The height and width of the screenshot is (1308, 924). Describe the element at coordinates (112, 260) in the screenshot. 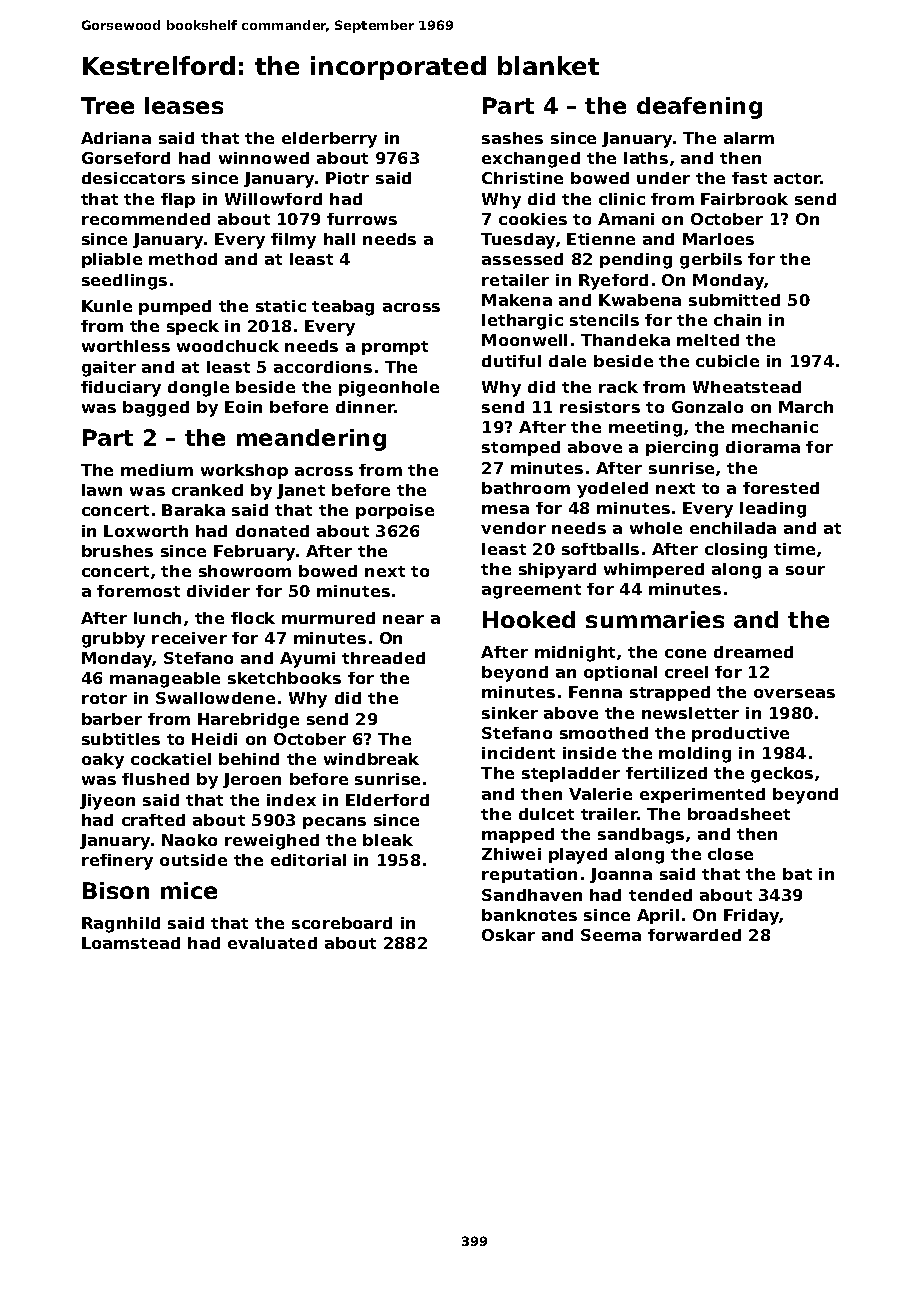

I see `pliable` at that location.
